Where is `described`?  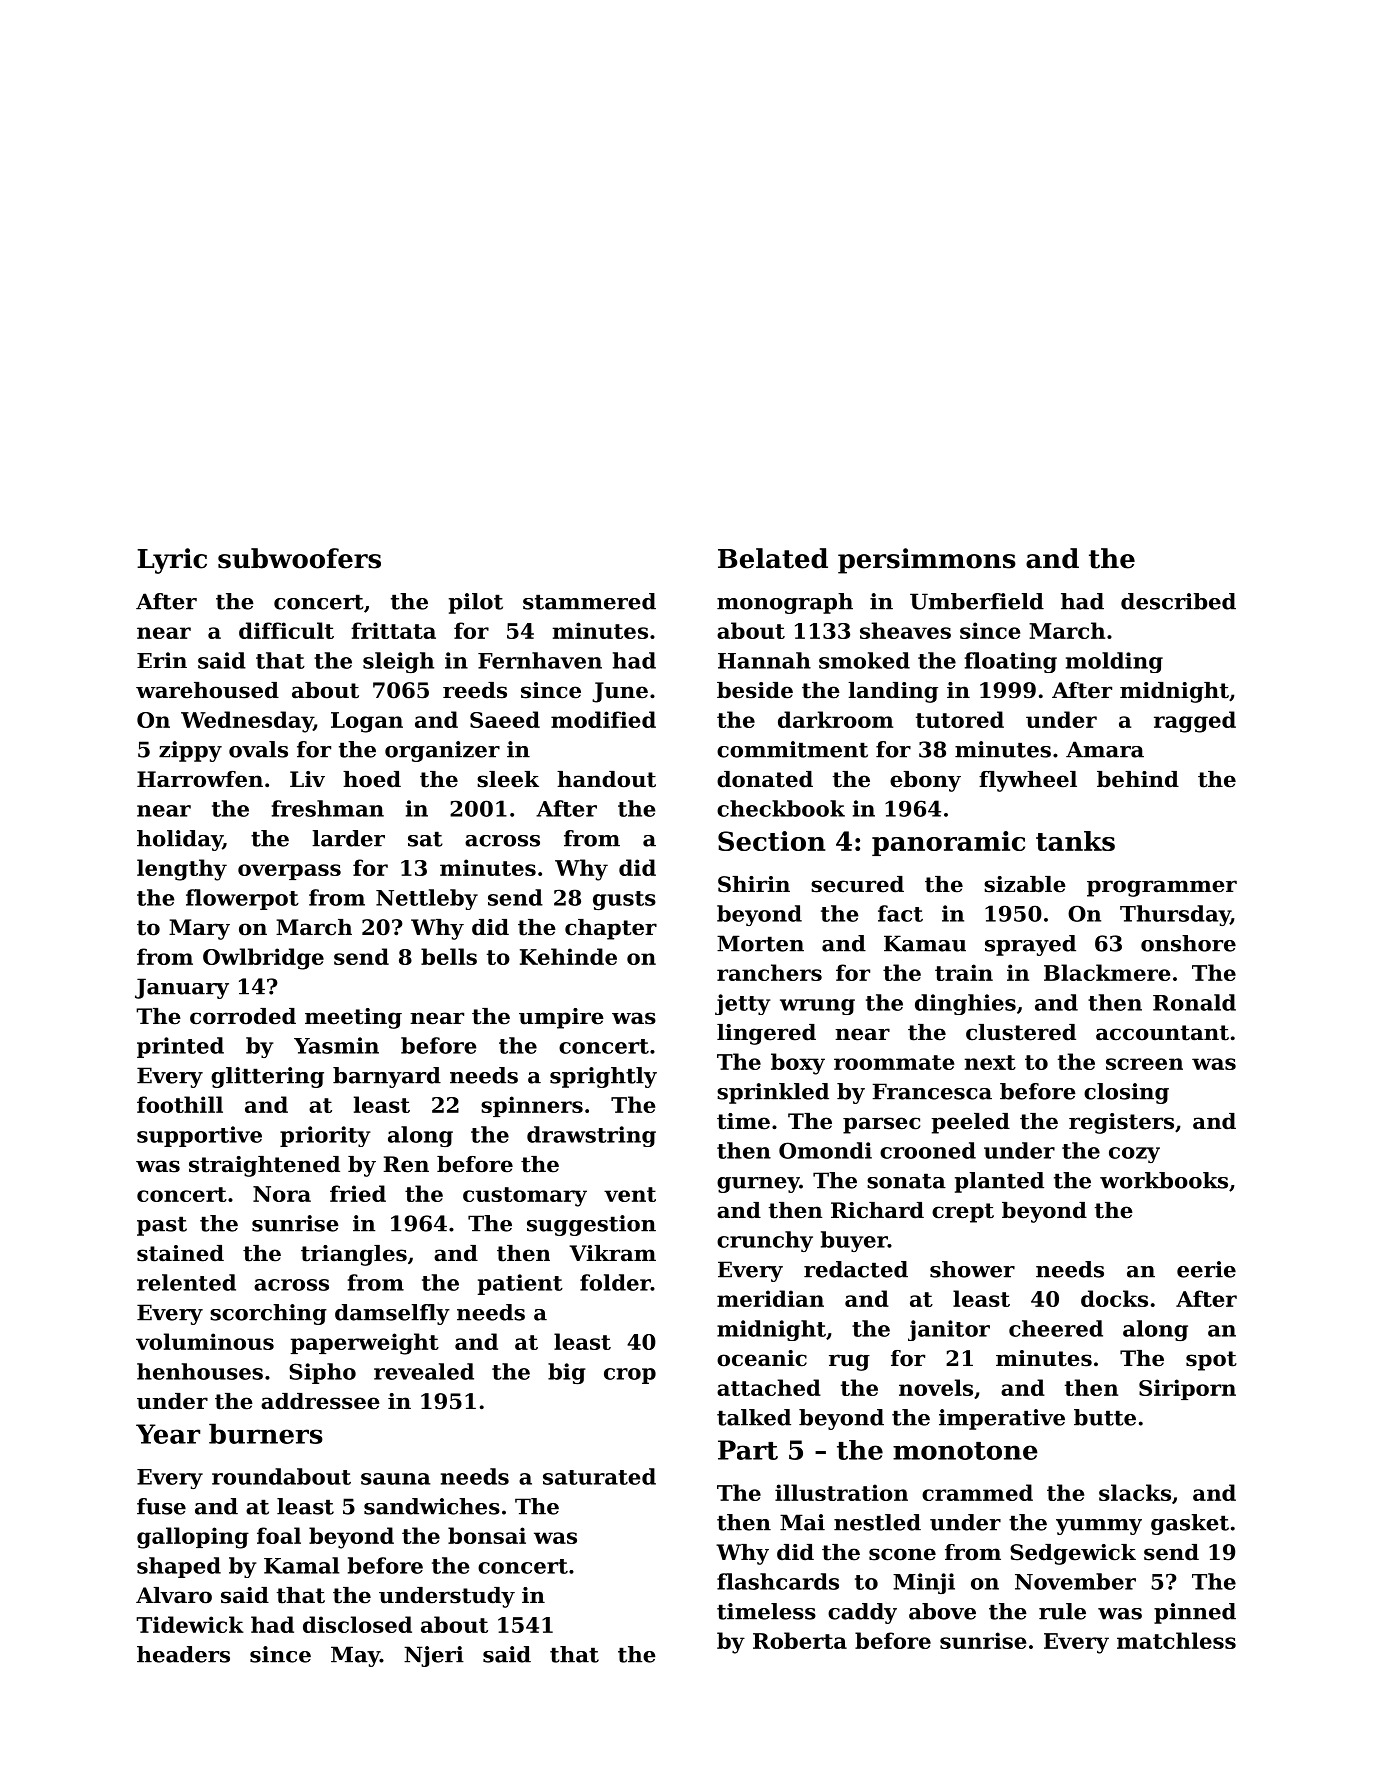 described is located at coordinates (1178, 601).
